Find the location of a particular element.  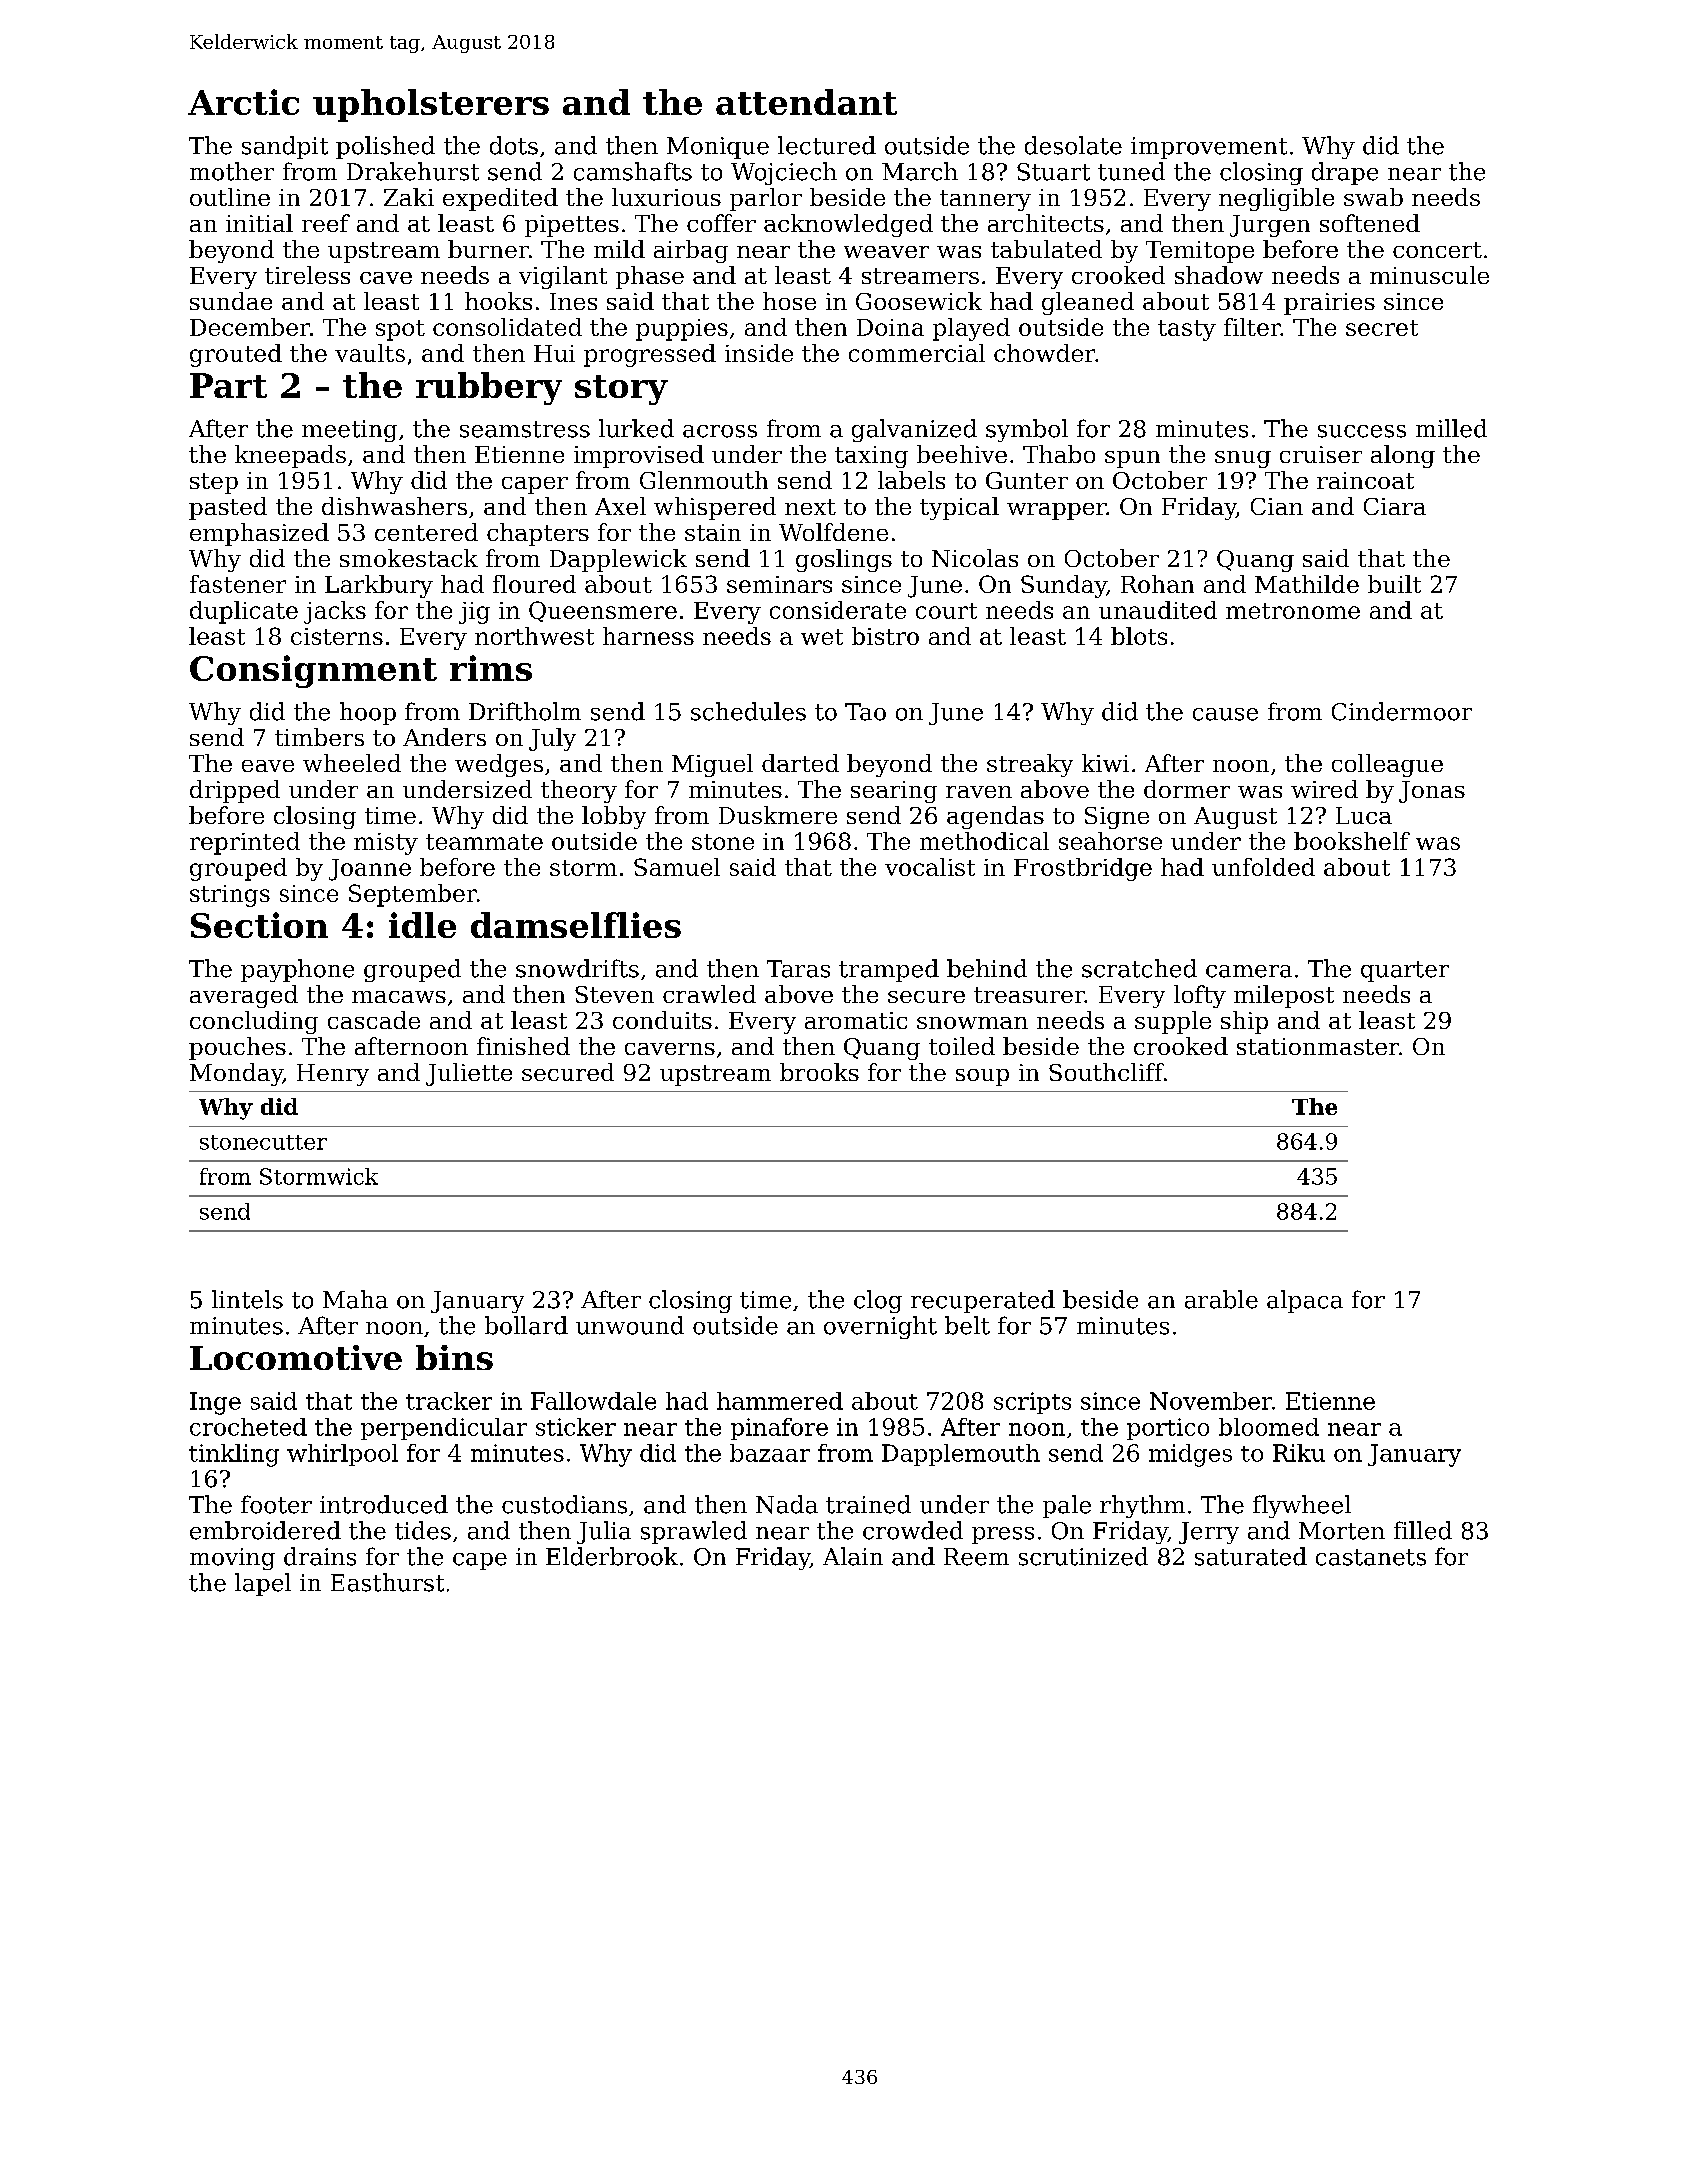

cause is located at coordinates (1225, 714).
